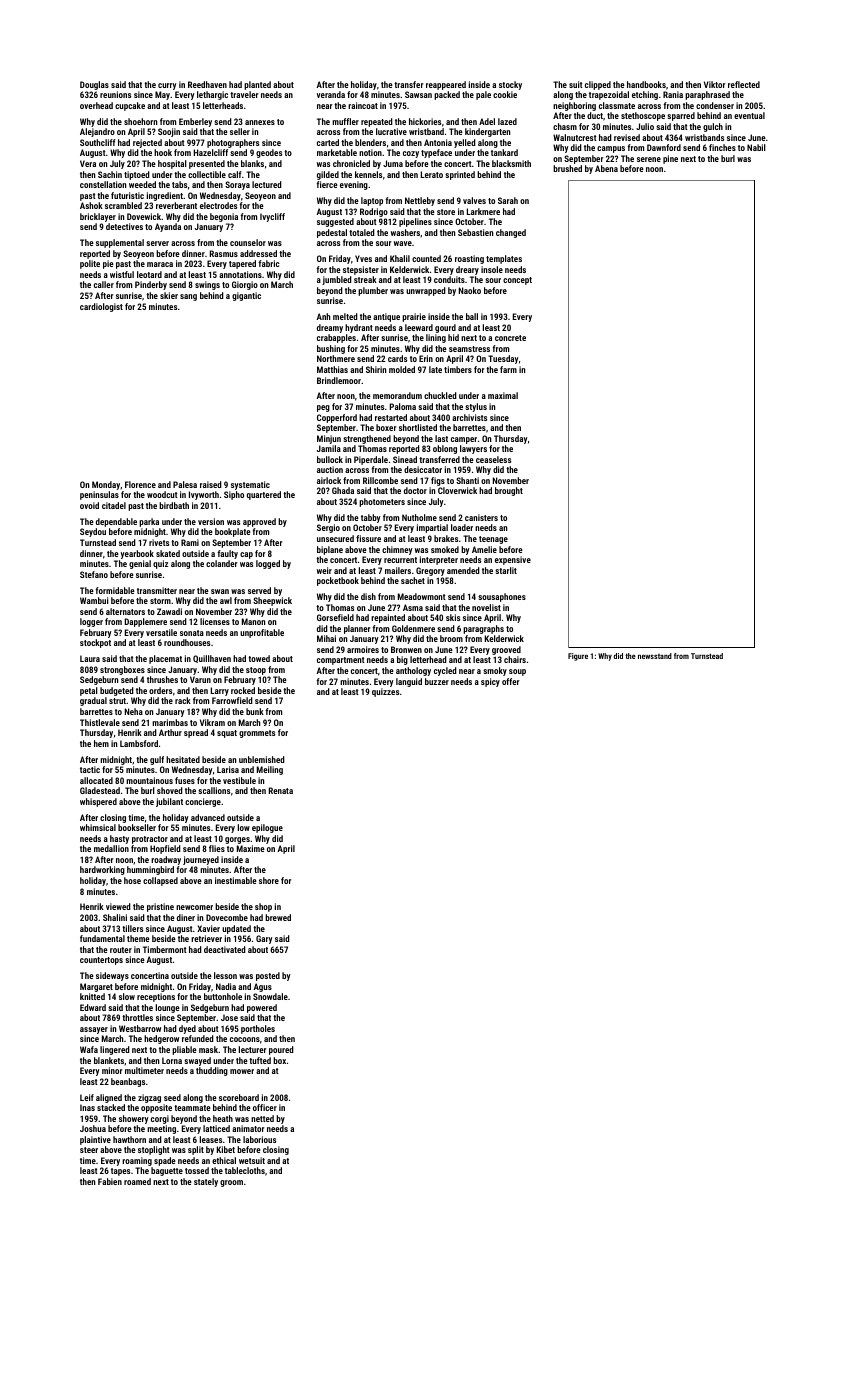  Describe the element at coordinates (646, 84) in the image. I see `handbooks` at that location.
